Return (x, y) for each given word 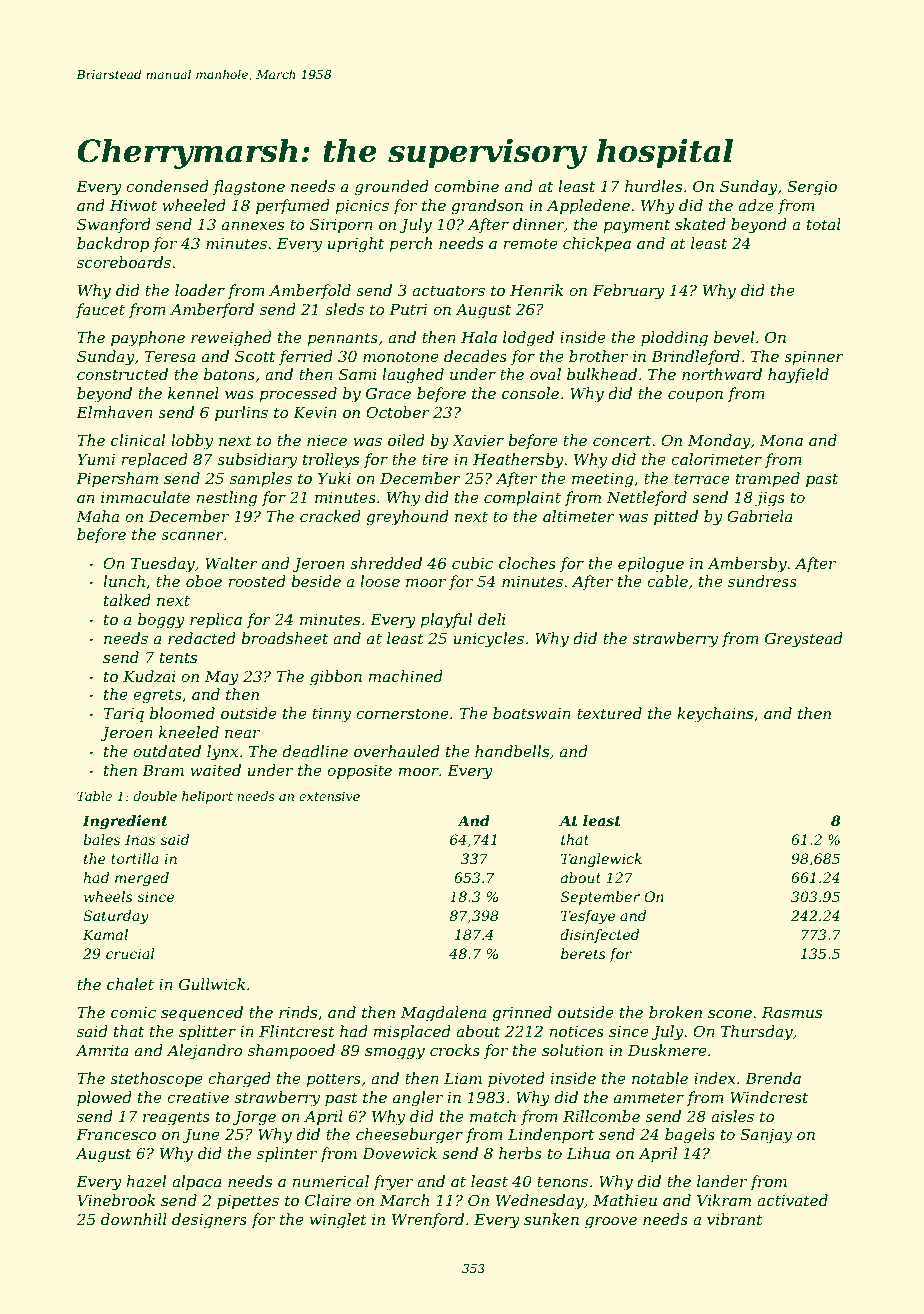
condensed (167, 186)
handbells (512, 751)
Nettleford (646, 498)
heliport (207, 797)
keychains (715, 715)
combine (466, 186)
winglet (338, 1221)
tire (435, 459)
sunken (551, 1219)
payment (636, 226)
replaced (154, 460)
